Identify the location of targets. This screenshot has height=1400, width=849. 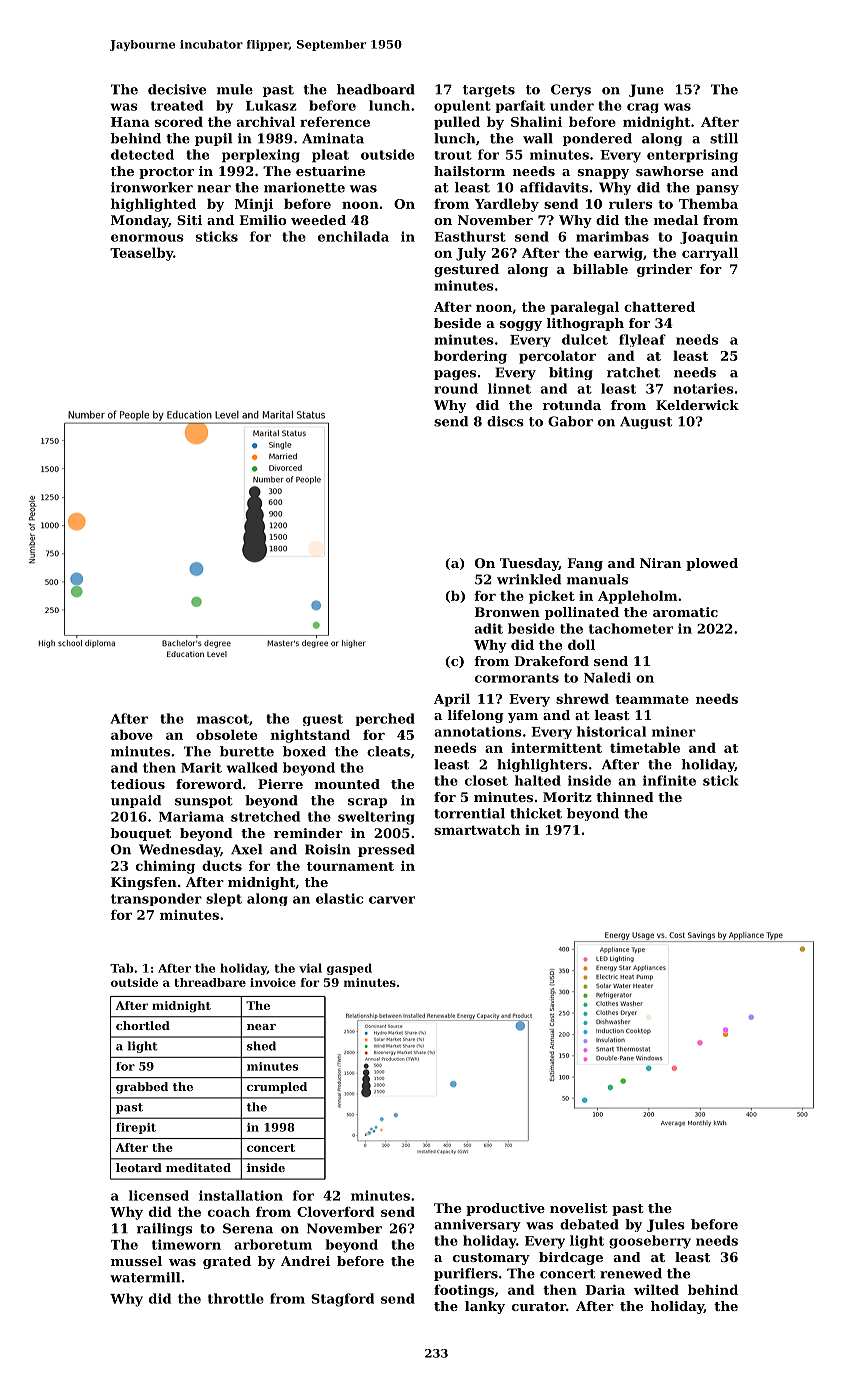
(489, 91).
